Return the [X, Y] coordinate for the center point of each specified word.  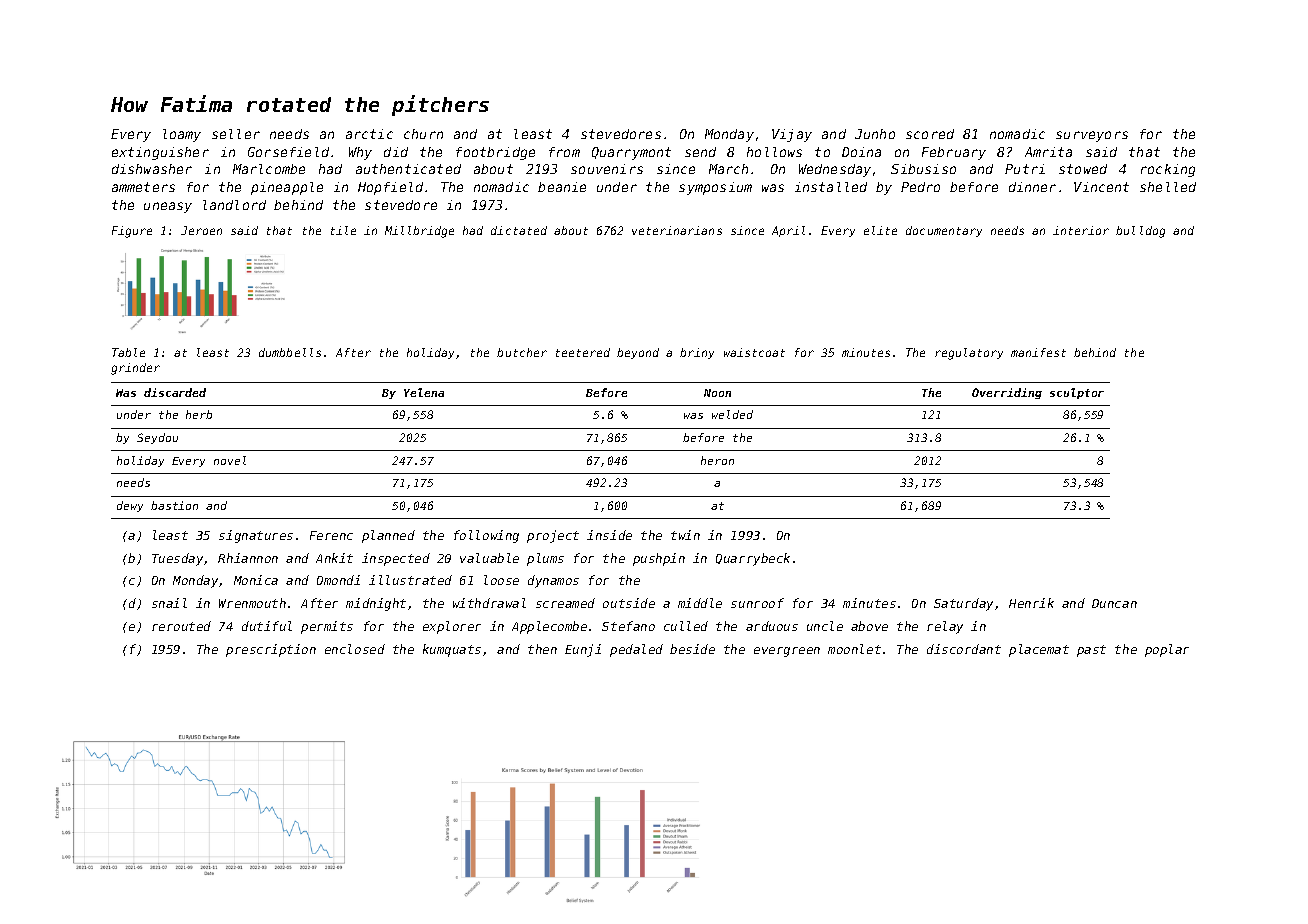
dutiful [267, 626]
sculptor [1077, 393]
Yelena [424, 392]
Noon [717, 393]
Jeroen [201, 230]
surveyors [1092, 136]
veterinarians [677, 230]
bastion [174, 505]
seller [236, 134]
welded [732, 414]
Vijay [792, 135]
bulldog [1140, 232]
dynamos [553, 581]
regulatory [969, 354]
